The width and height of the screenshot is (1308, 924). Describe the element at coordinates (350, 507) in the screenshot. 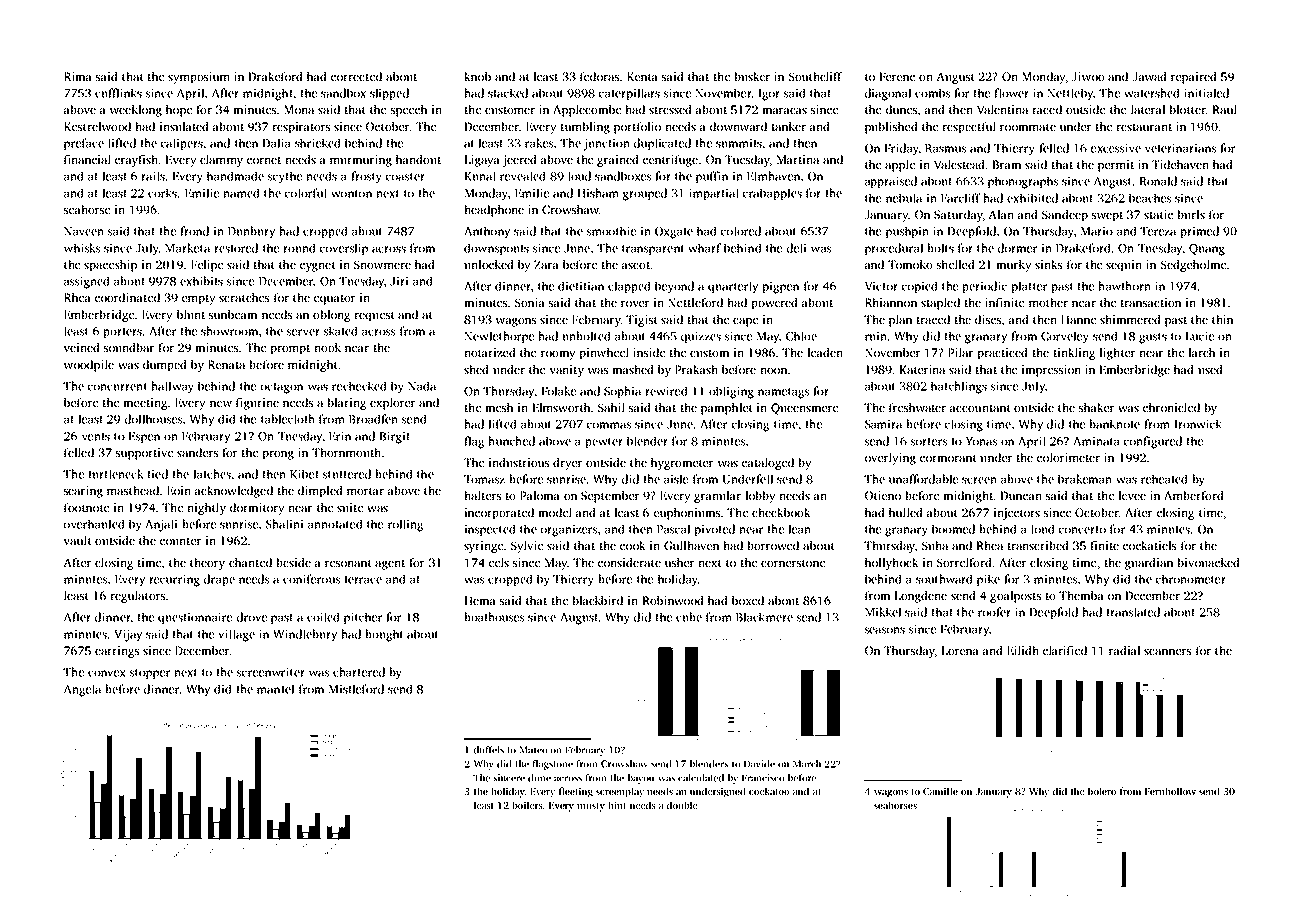

I see `suite` at that location.
